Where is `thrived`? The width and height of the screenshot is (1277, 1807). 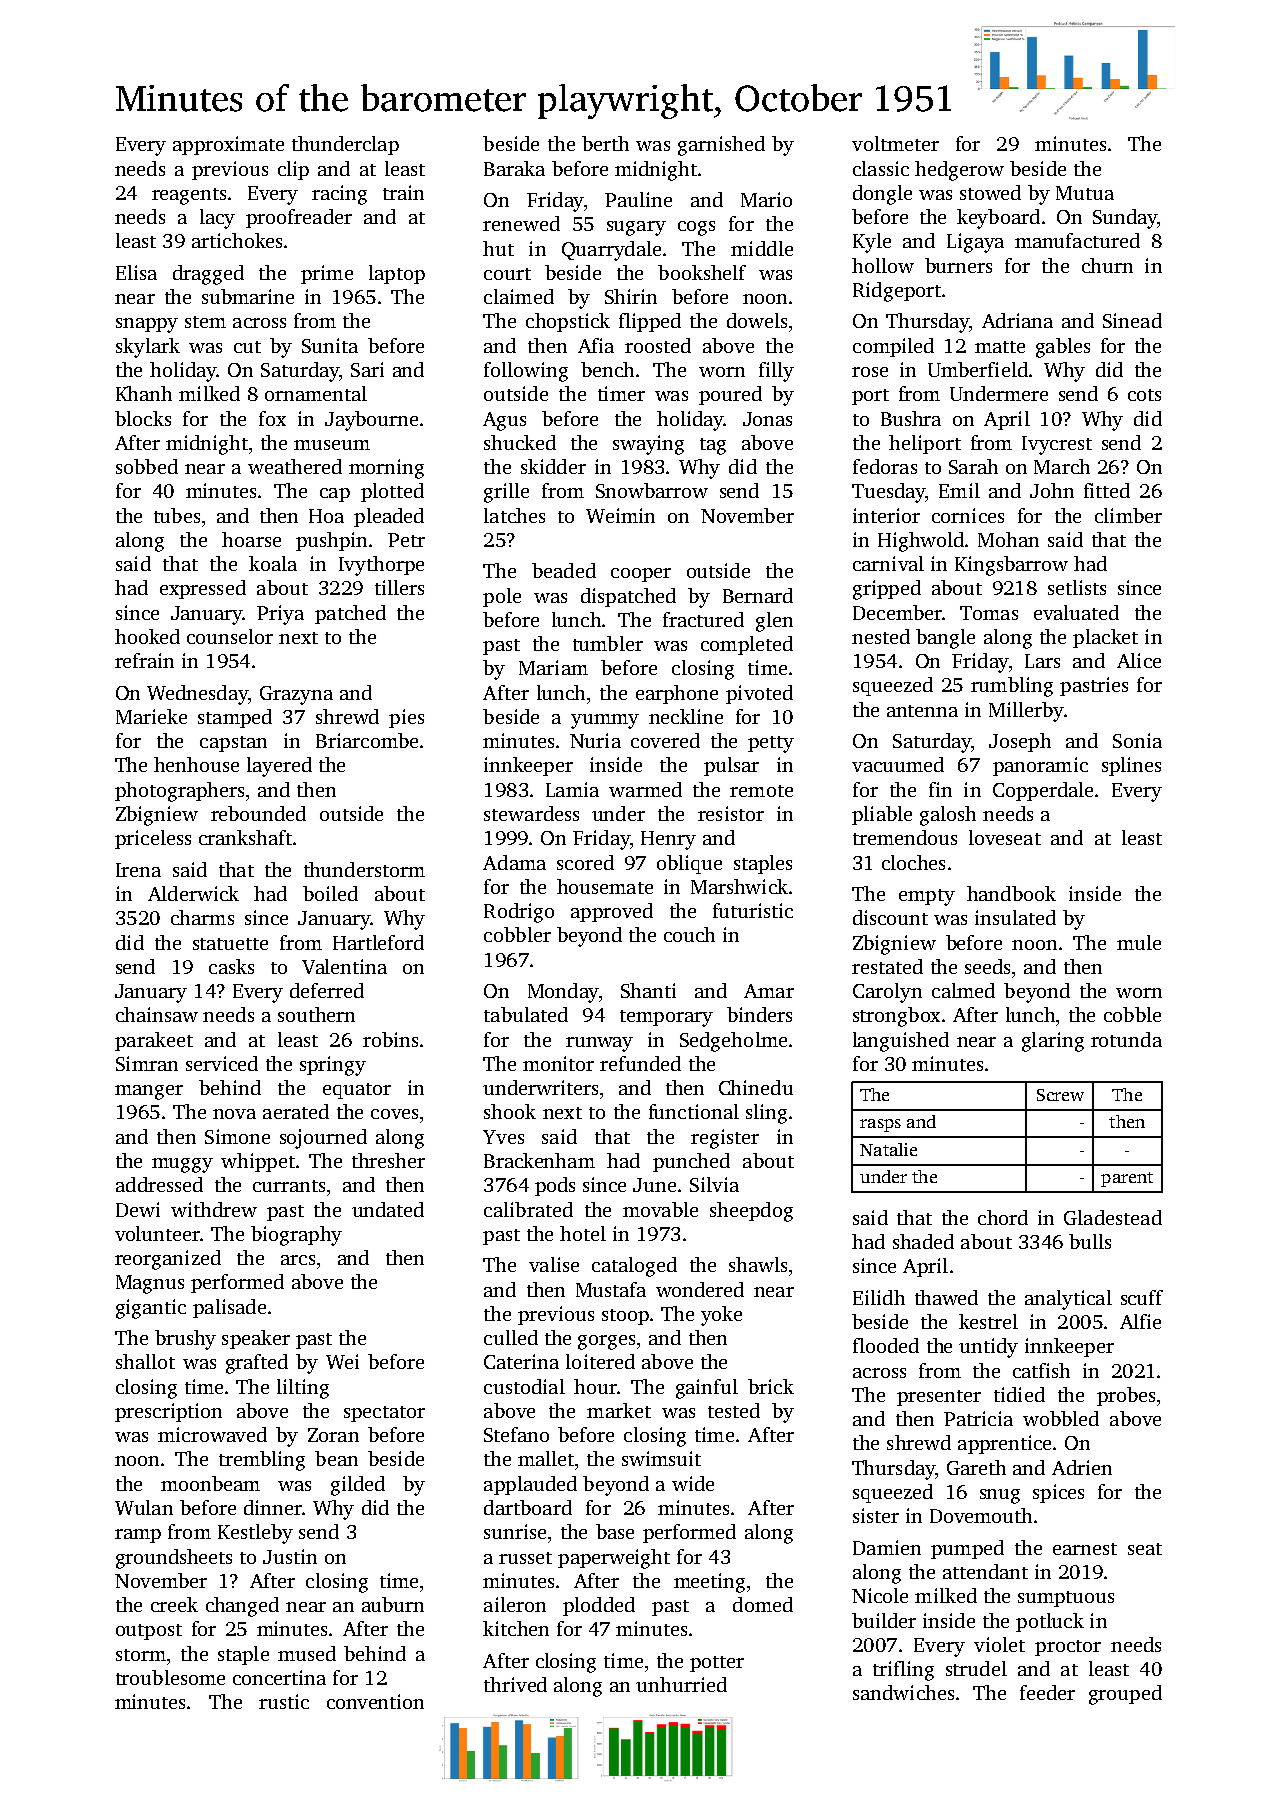
thrived is located at coordinates (515, 1684).
